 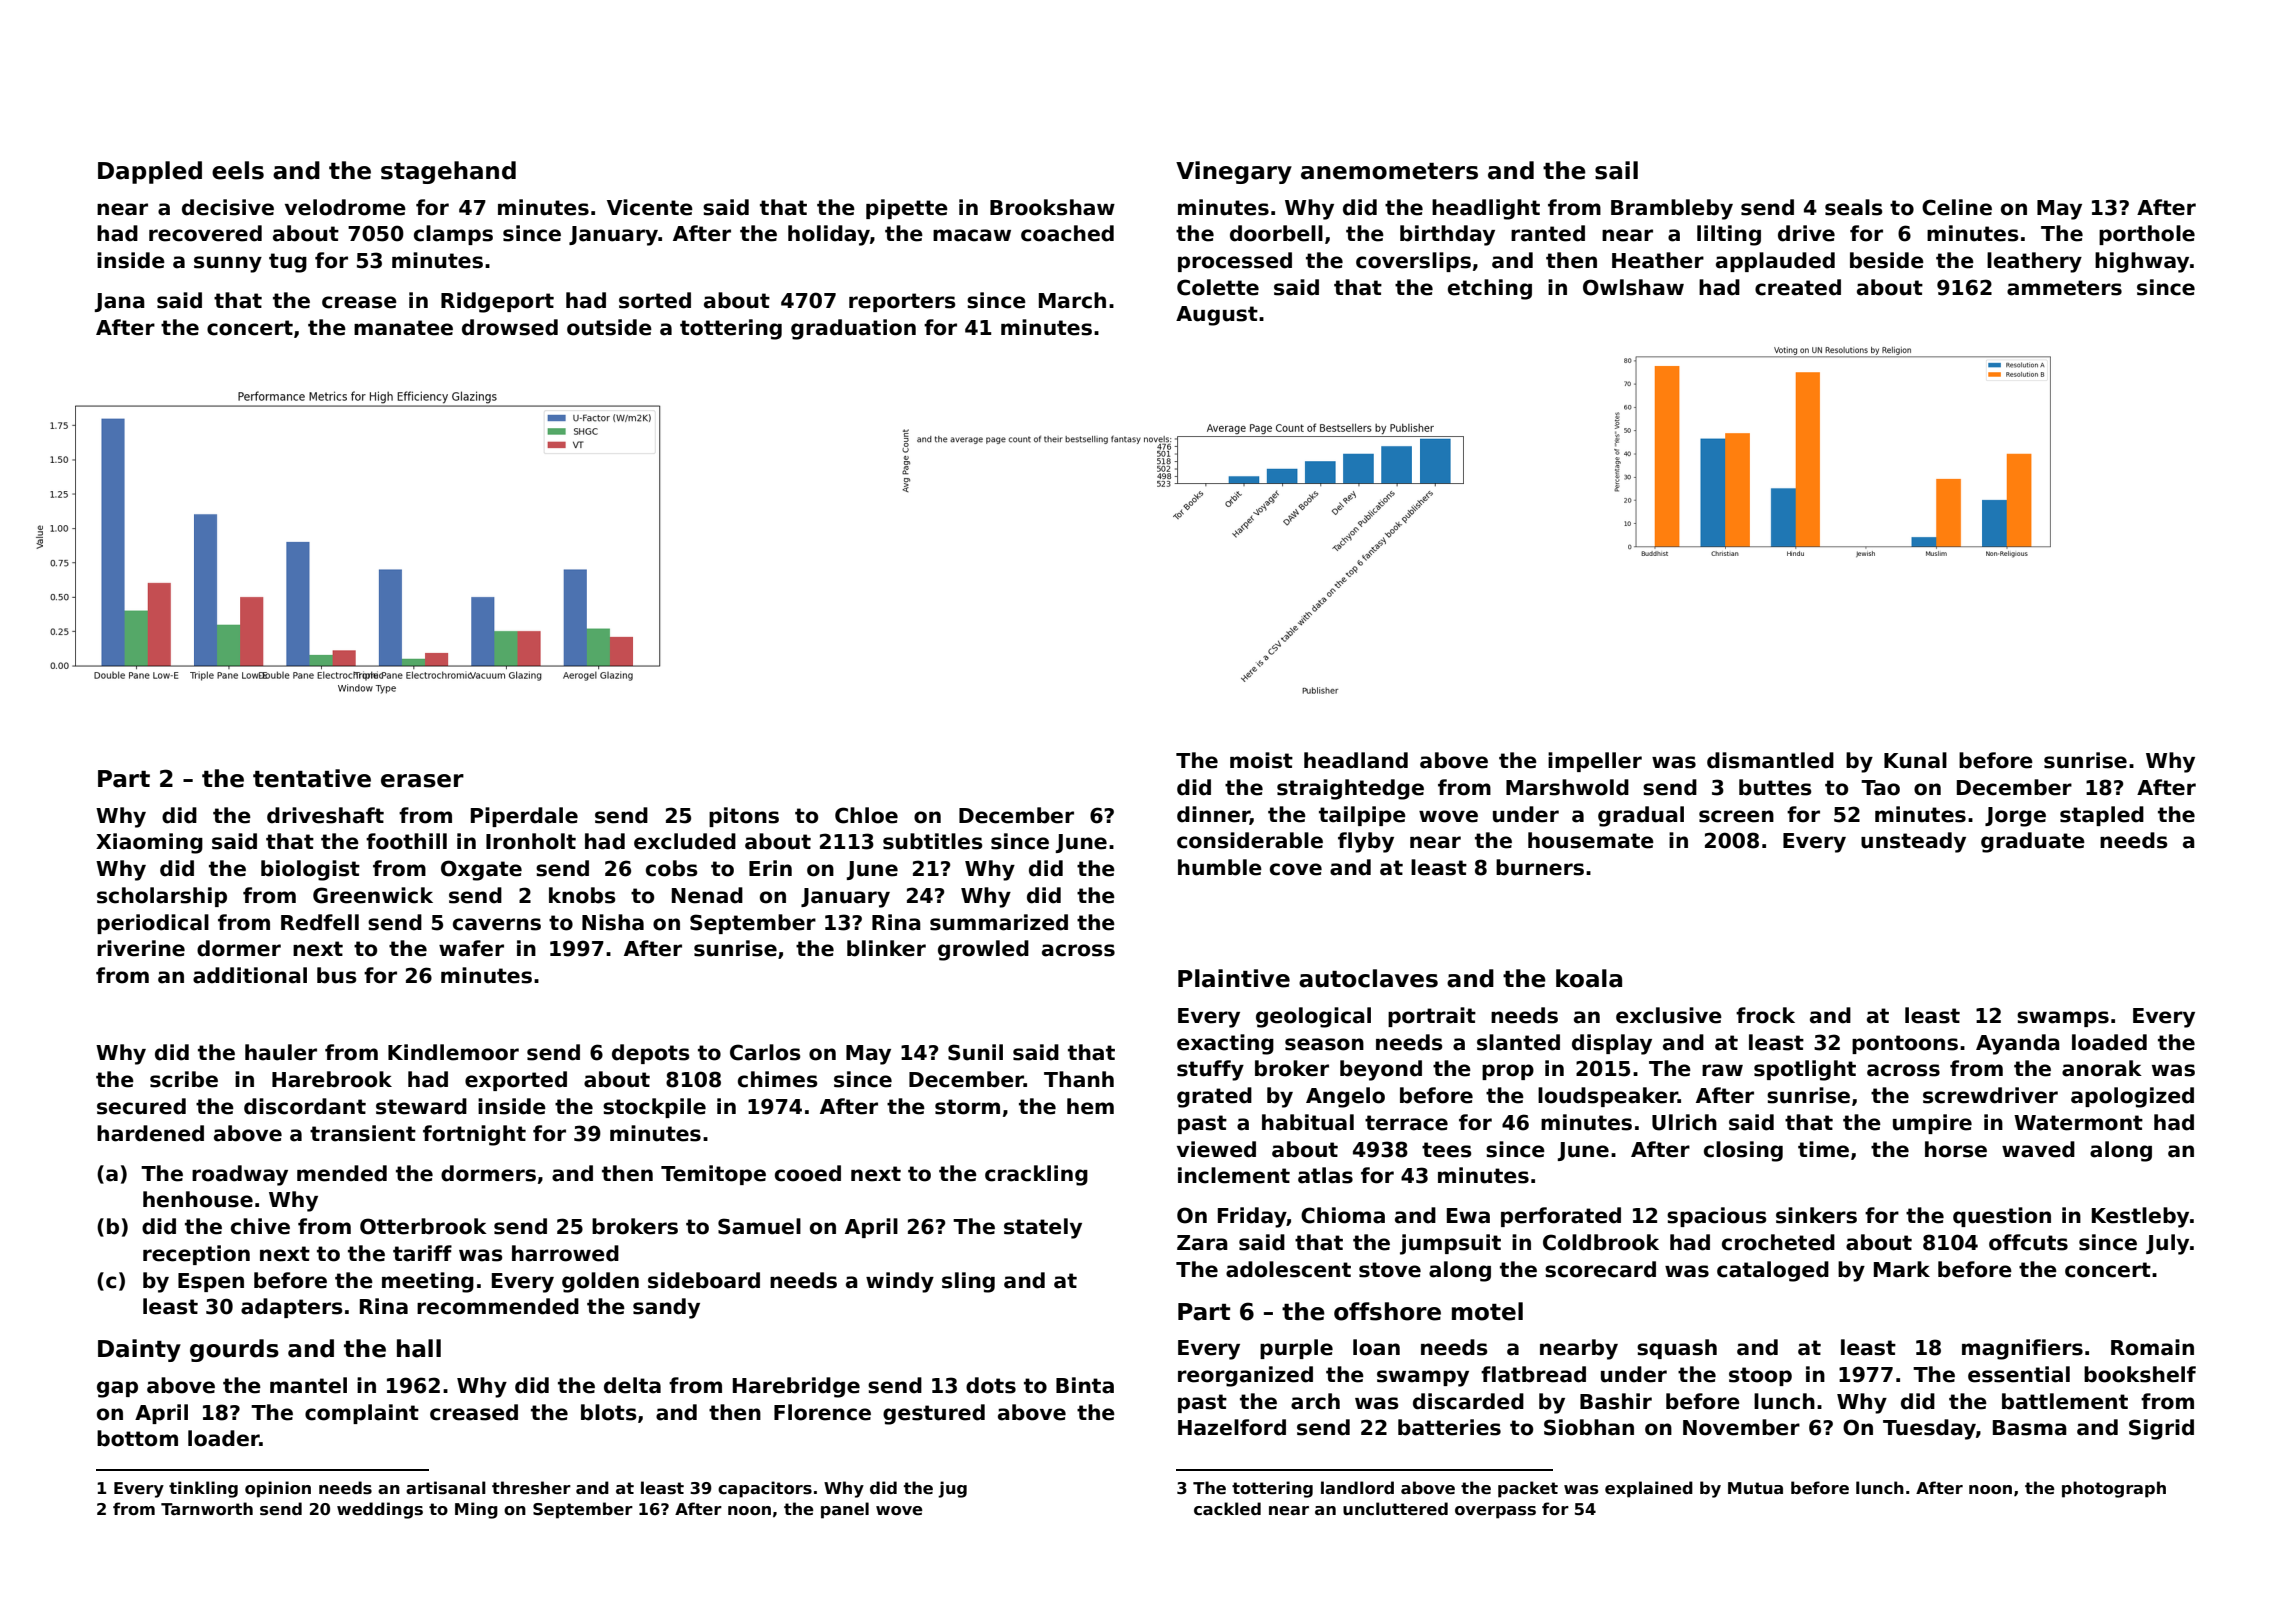 I want to click on storm, so click(x=967, y=1107).
